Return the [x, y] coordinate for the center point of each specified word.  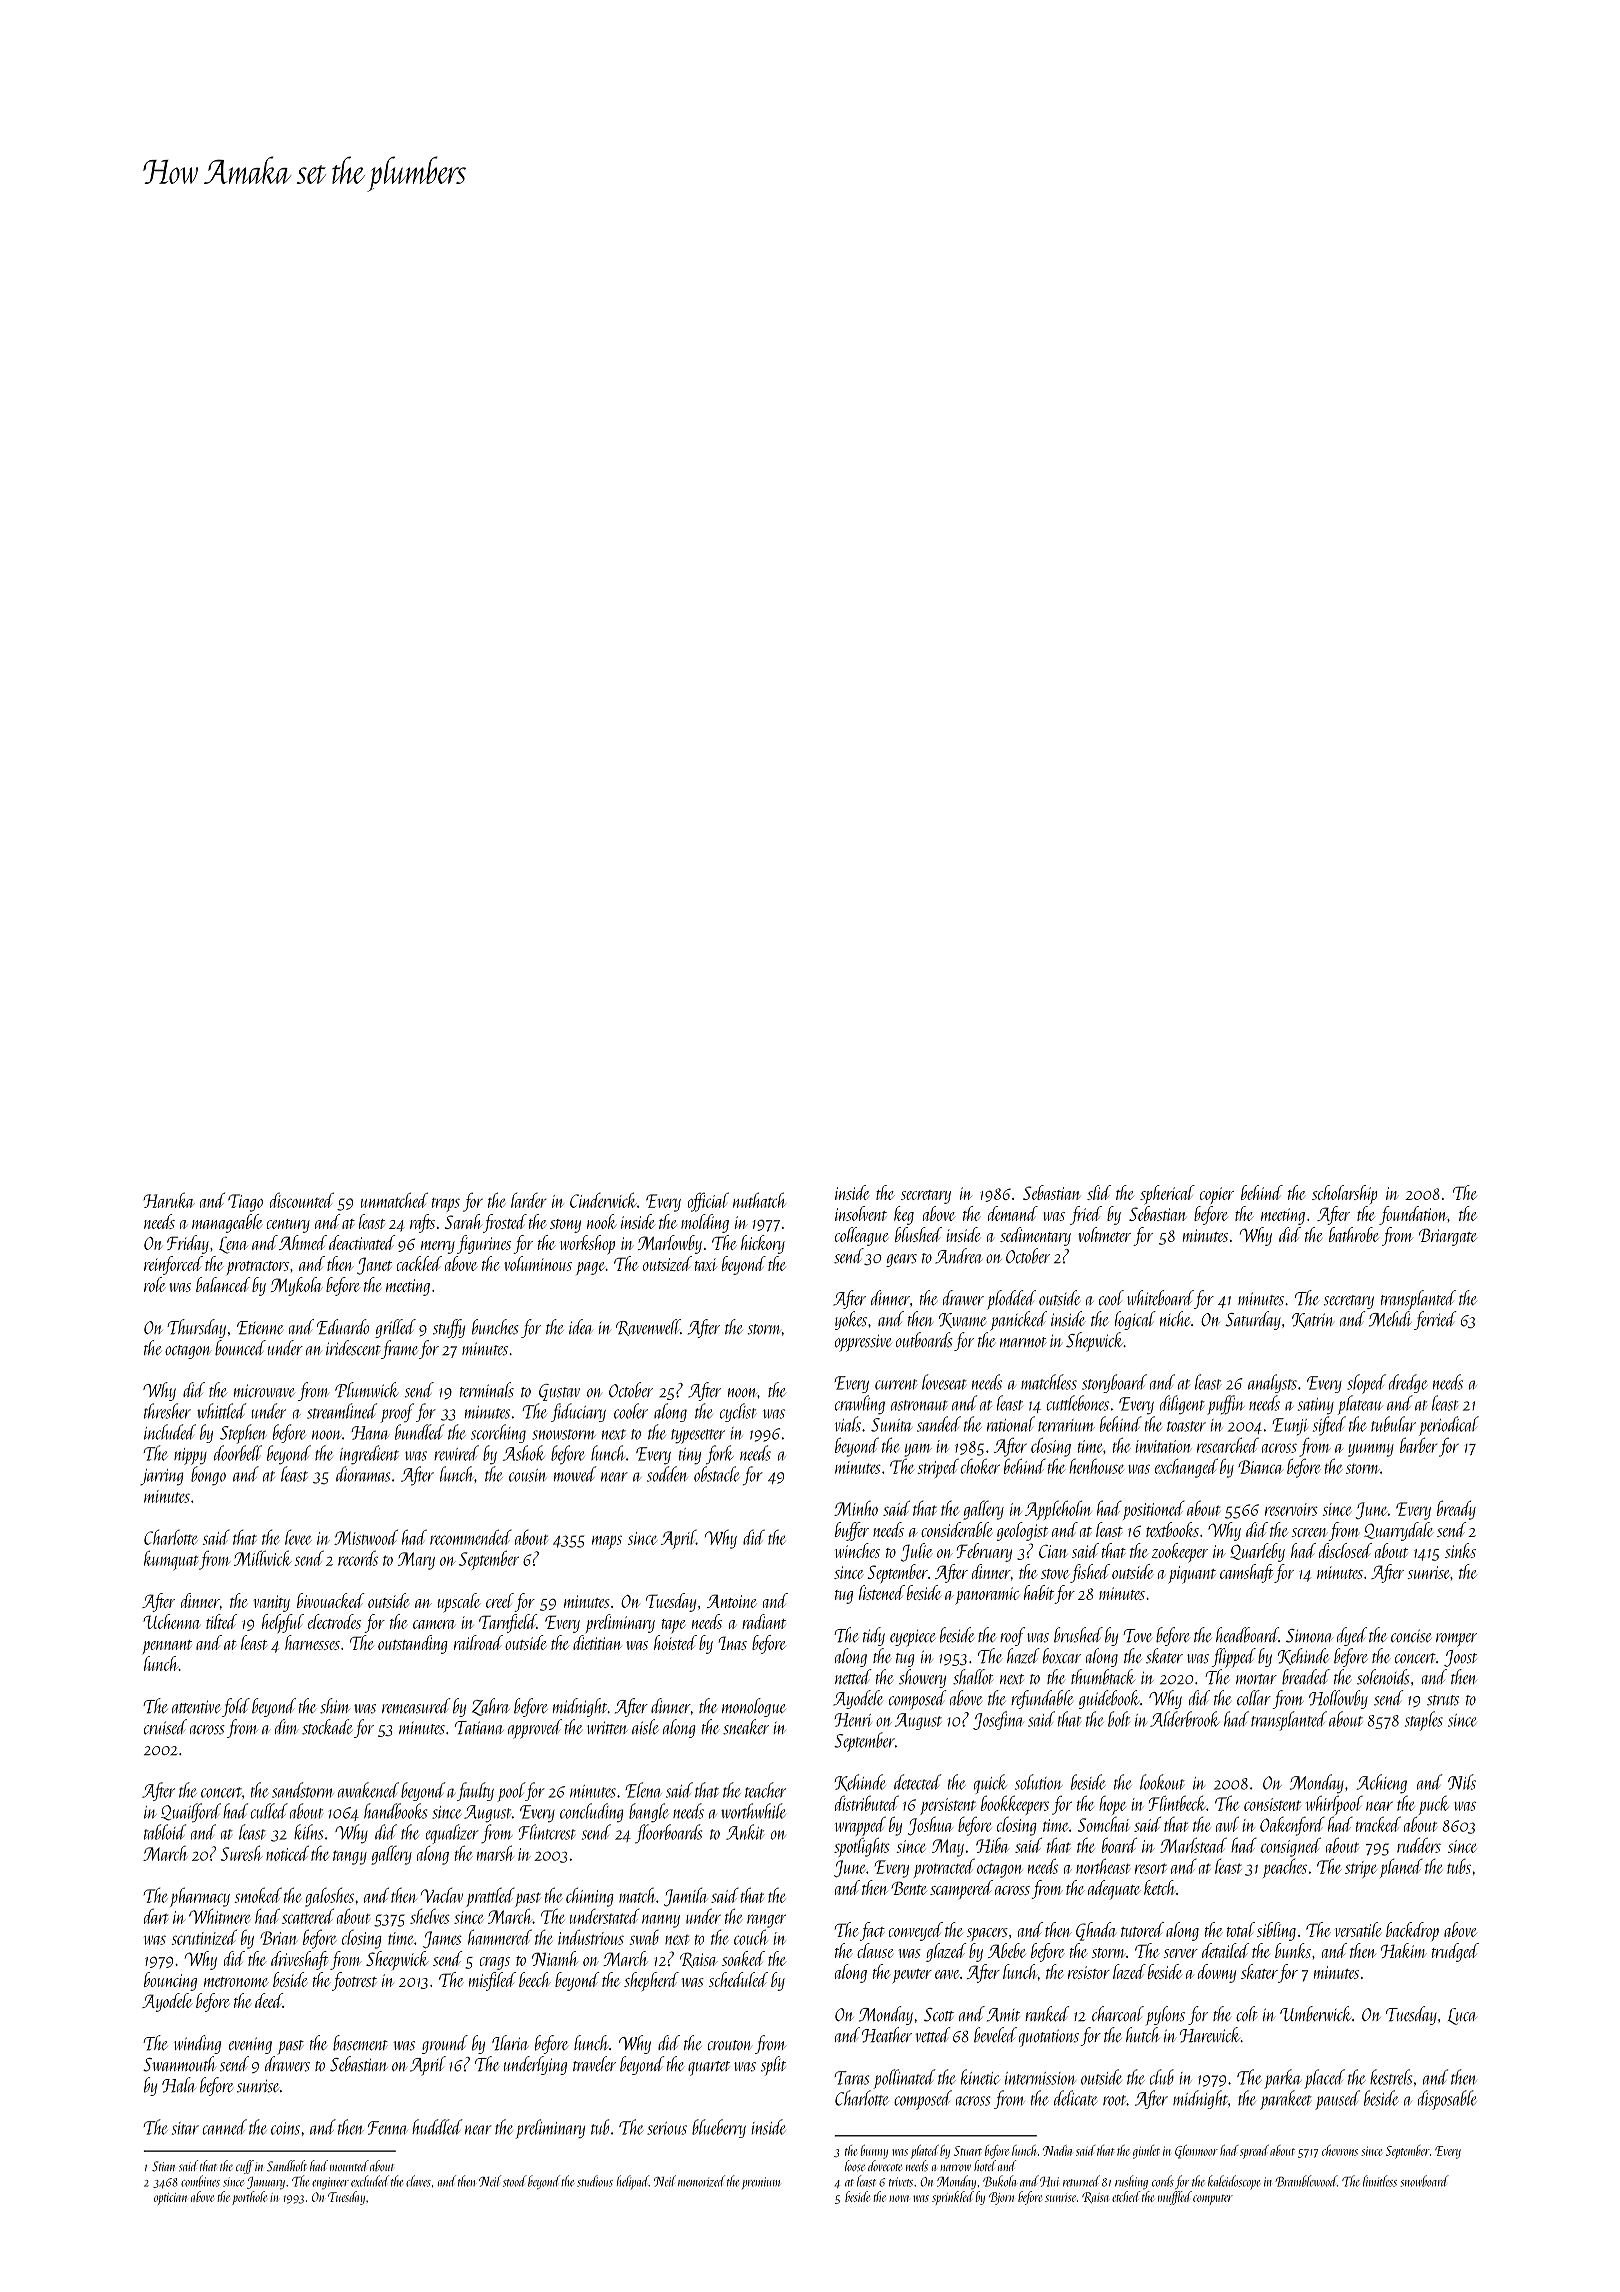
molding [705, 1223]
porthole [249, 2198]
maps [607, 1542]
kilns [308, 1832]
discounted [302, 1200]
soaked [743, 1958]
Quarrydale [1399, 1531]
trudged [1455, 1952]
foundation [1413, 1215]
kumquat [171, 1560]
